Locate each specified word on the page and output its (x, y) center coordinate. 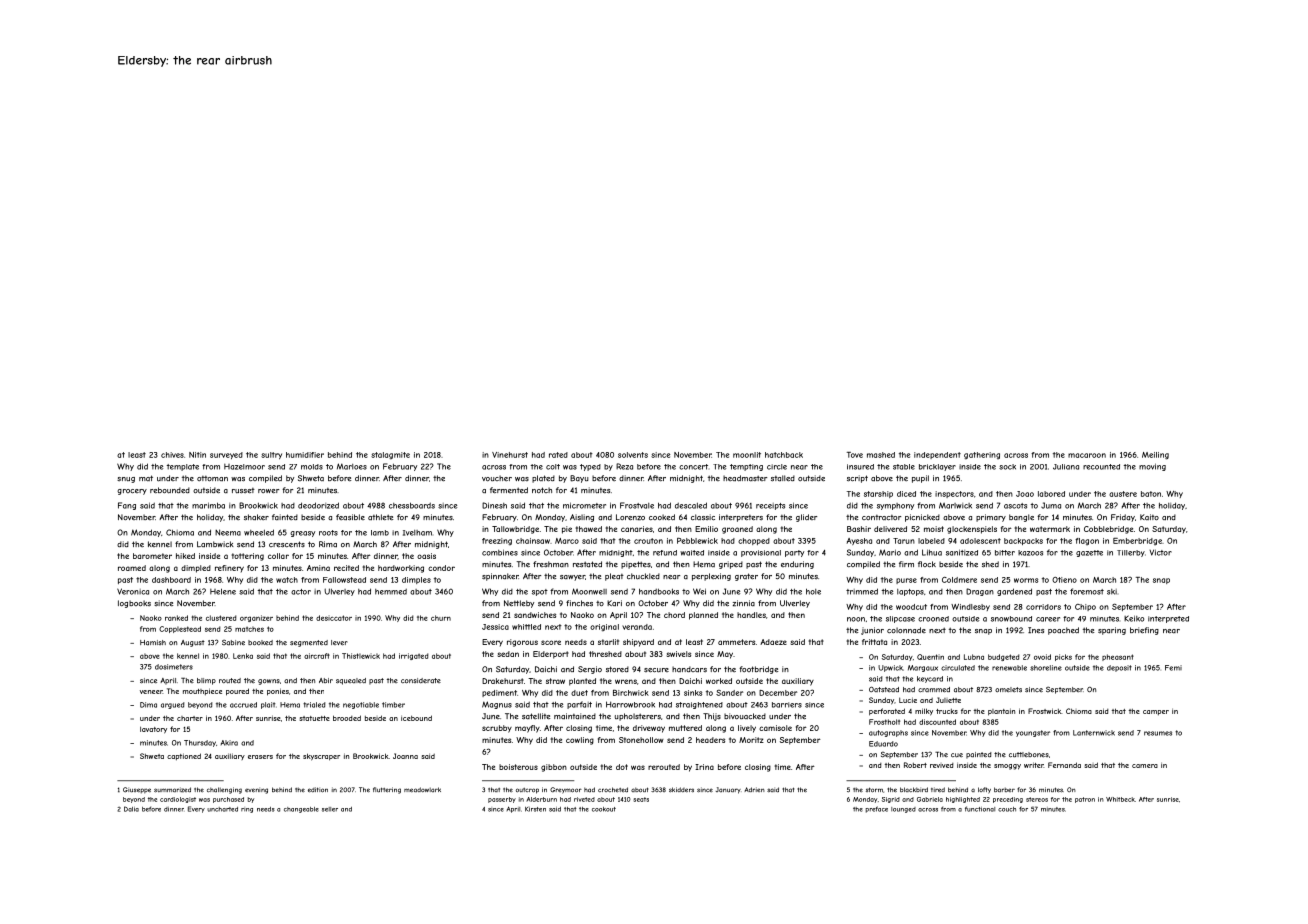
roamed (132, 568)
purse (906, 581)
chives (172, 455)
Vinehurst (510, 455)
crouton (648, 541)
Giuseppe (137, 790)
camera (1145, 766)
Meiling (1155, 456)
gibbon (554, 768)
